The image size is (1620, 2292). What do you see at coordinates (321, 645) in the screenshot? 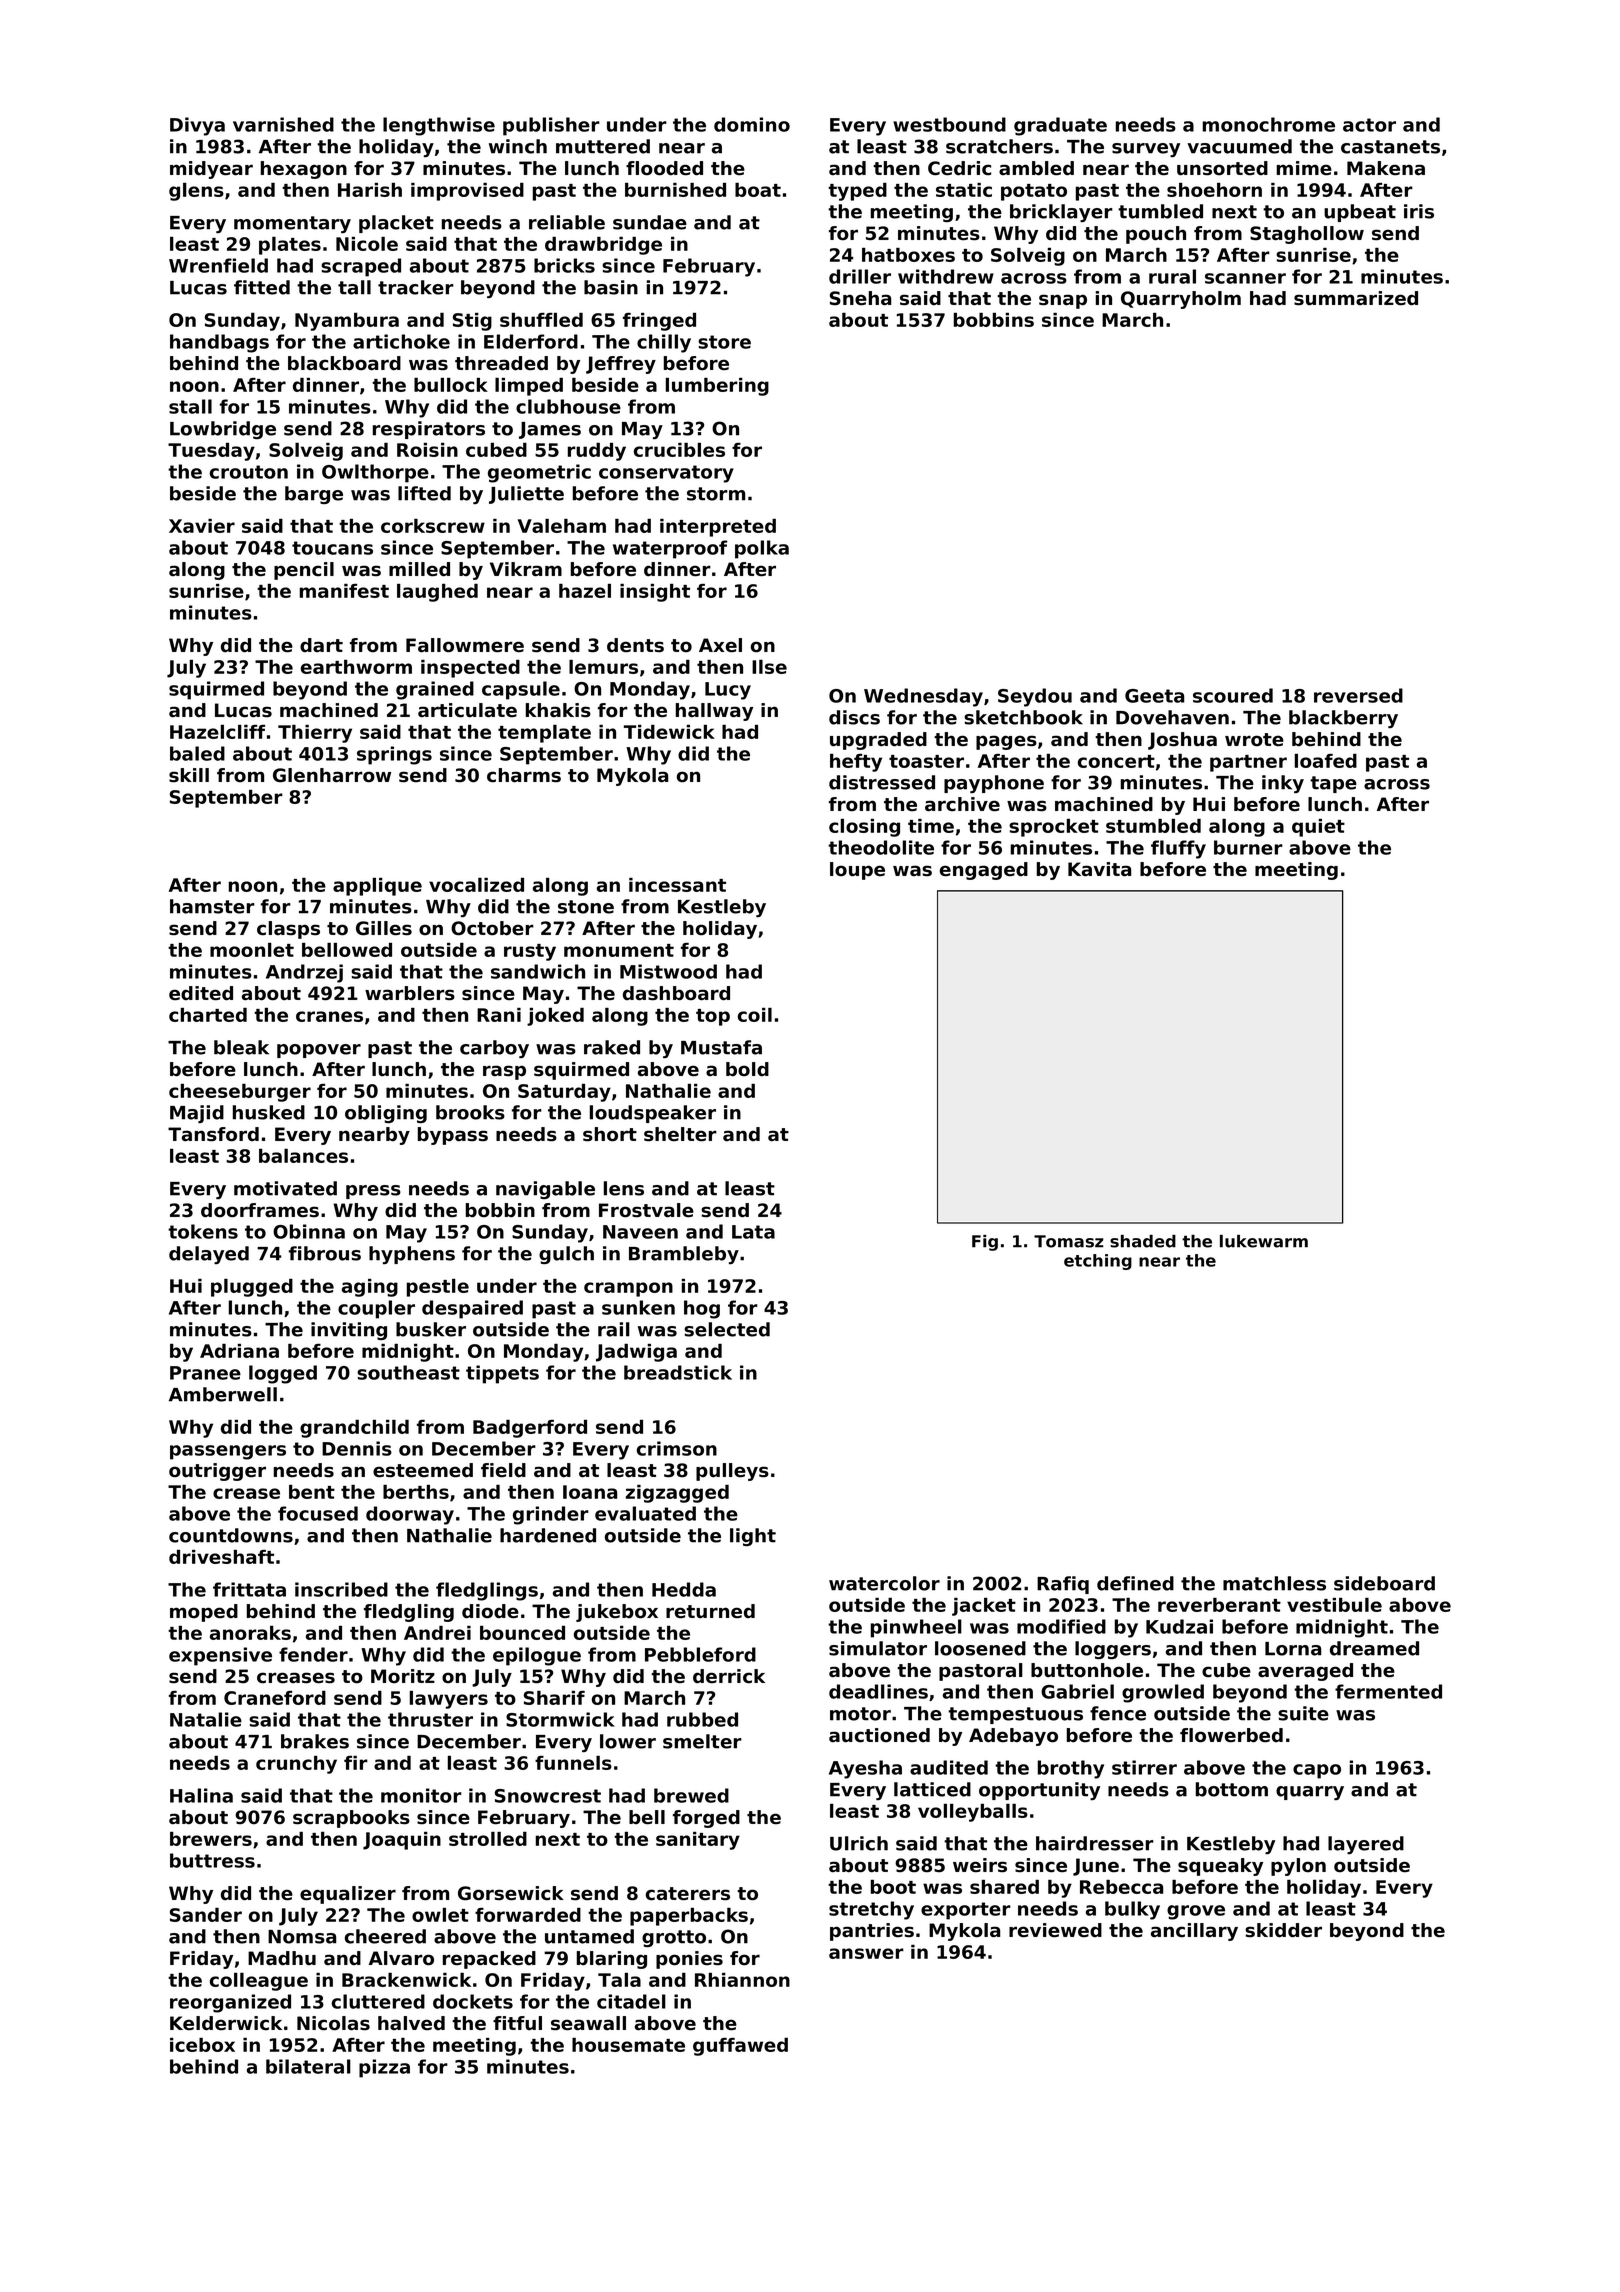
I see `dart` at bounding box center [321, 645].
